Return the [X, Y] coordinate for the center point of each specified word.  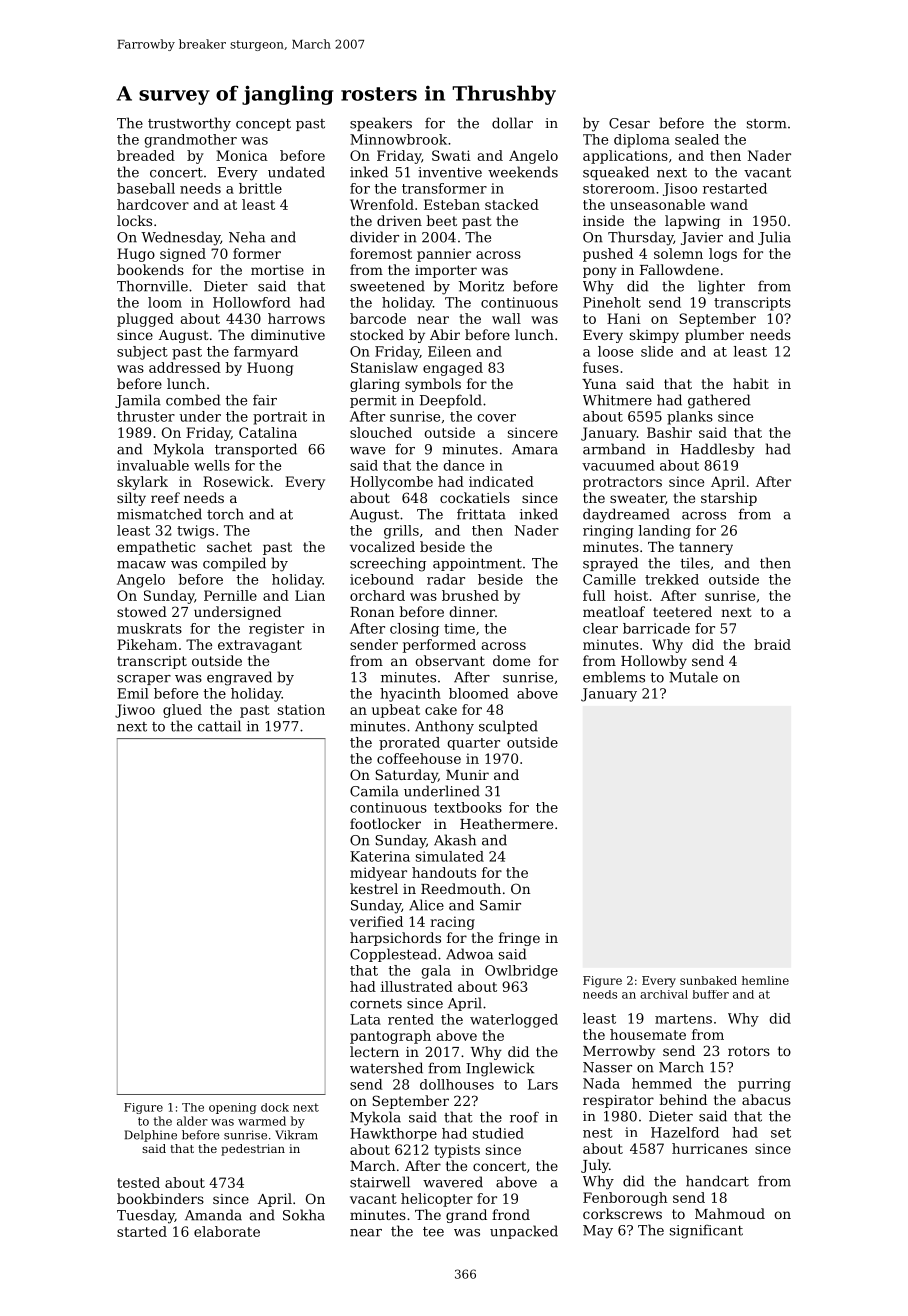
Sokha [304, 1215]
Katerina [380, 856]
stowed [142, 611]
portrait [280, 418]
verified [376, 921]
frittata [481, 514]
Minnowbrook [398, 139]
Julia [774, 238]
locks [134, 220]
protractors [622, 483]
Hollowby [654, 662]
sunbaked [708, 980]
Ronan [372, 612]
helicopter [437, 1200]
